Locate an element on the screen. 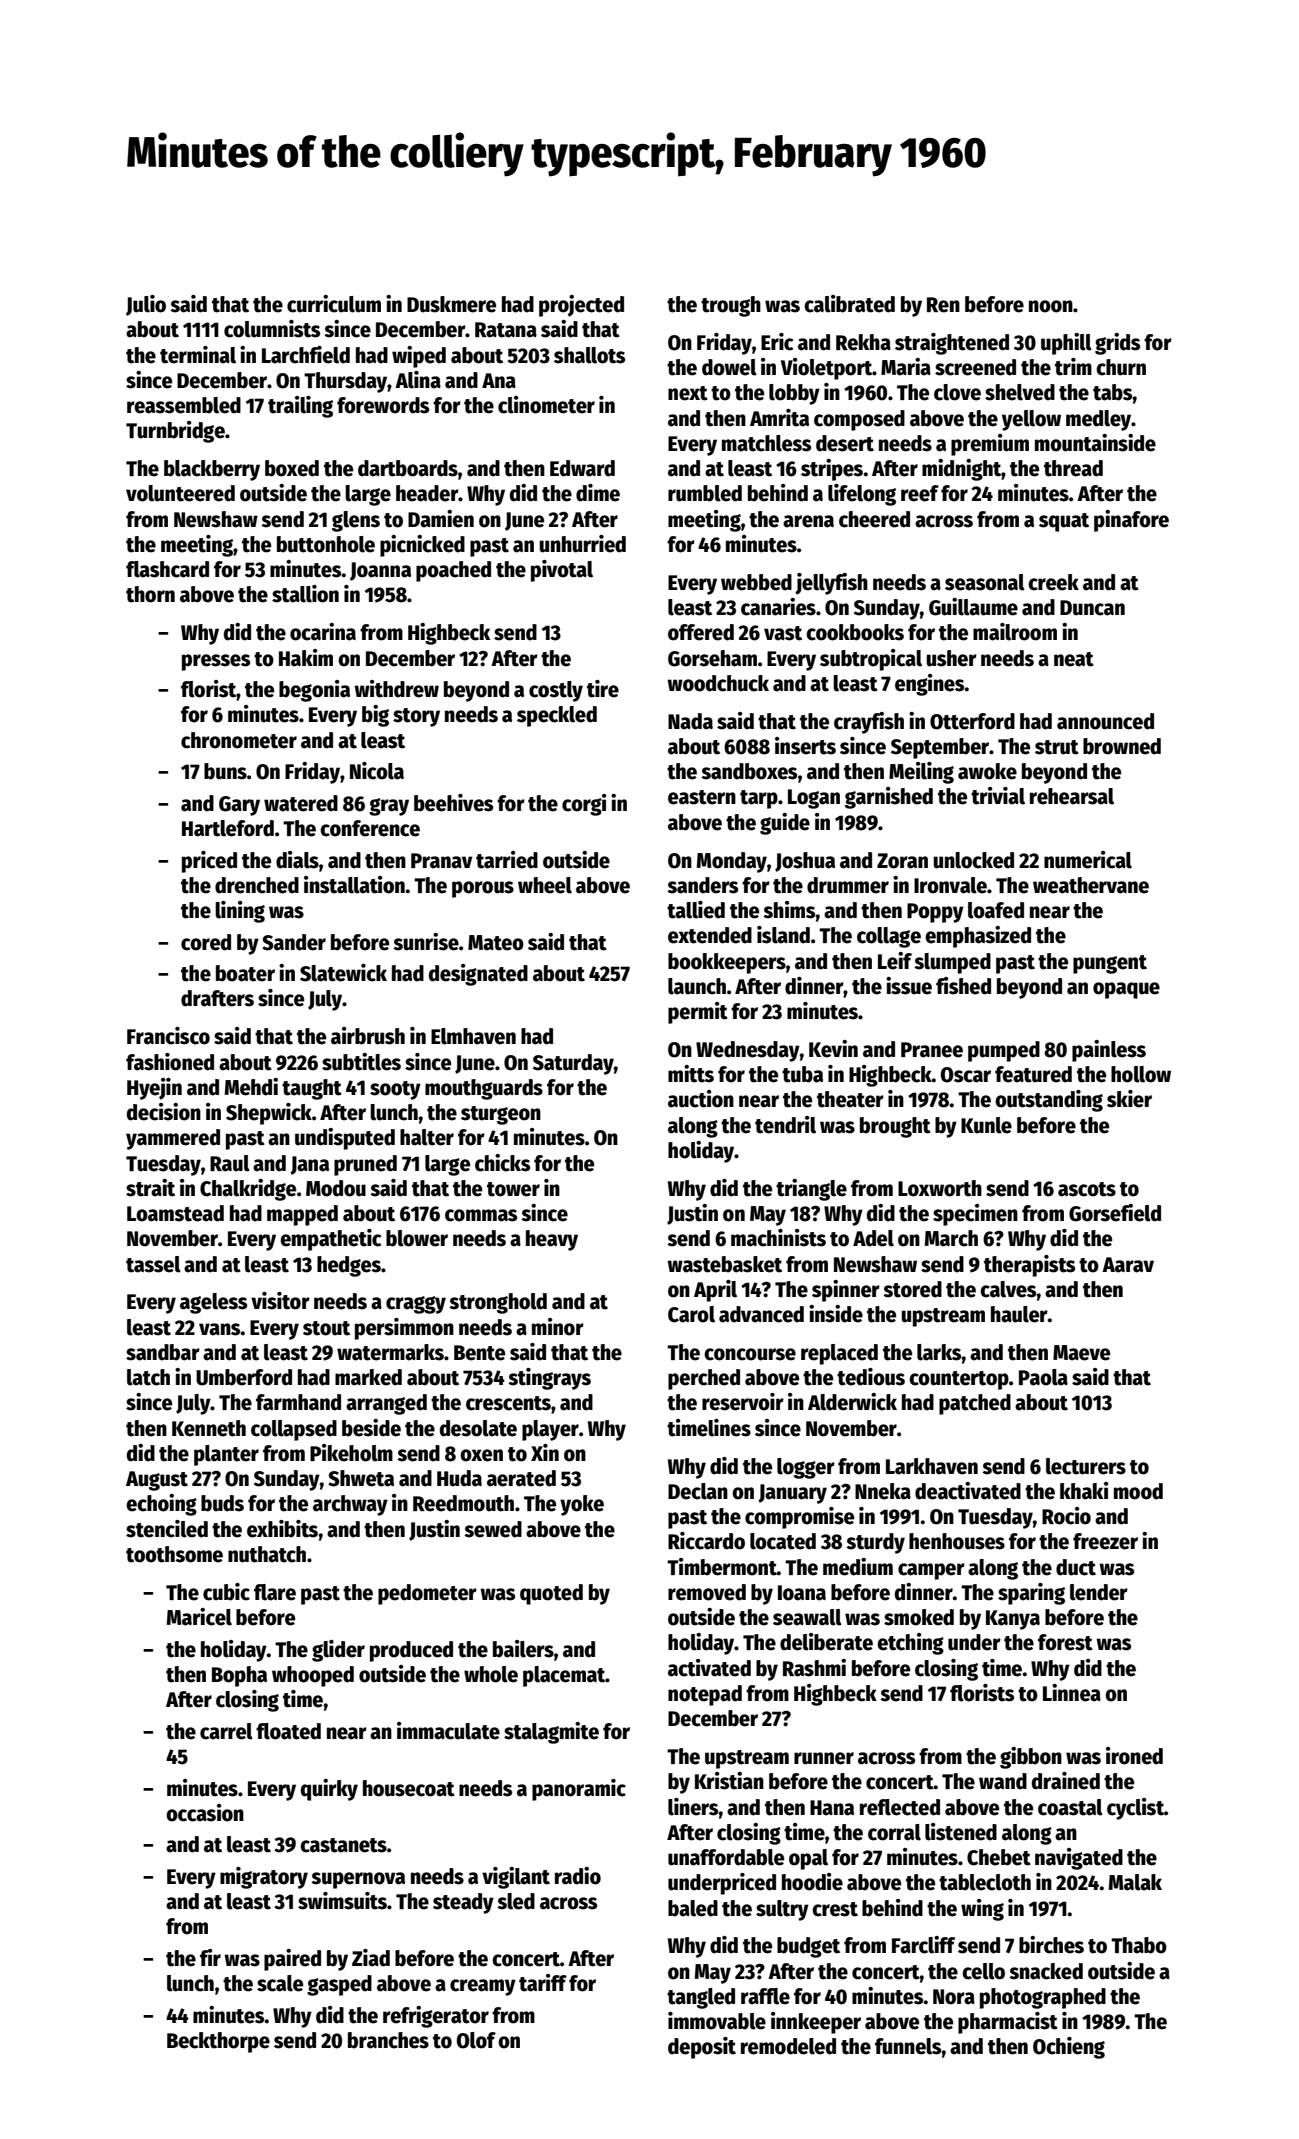 The image size is (1299, 2139). Duskmere is located at coordinates (451, 304).
